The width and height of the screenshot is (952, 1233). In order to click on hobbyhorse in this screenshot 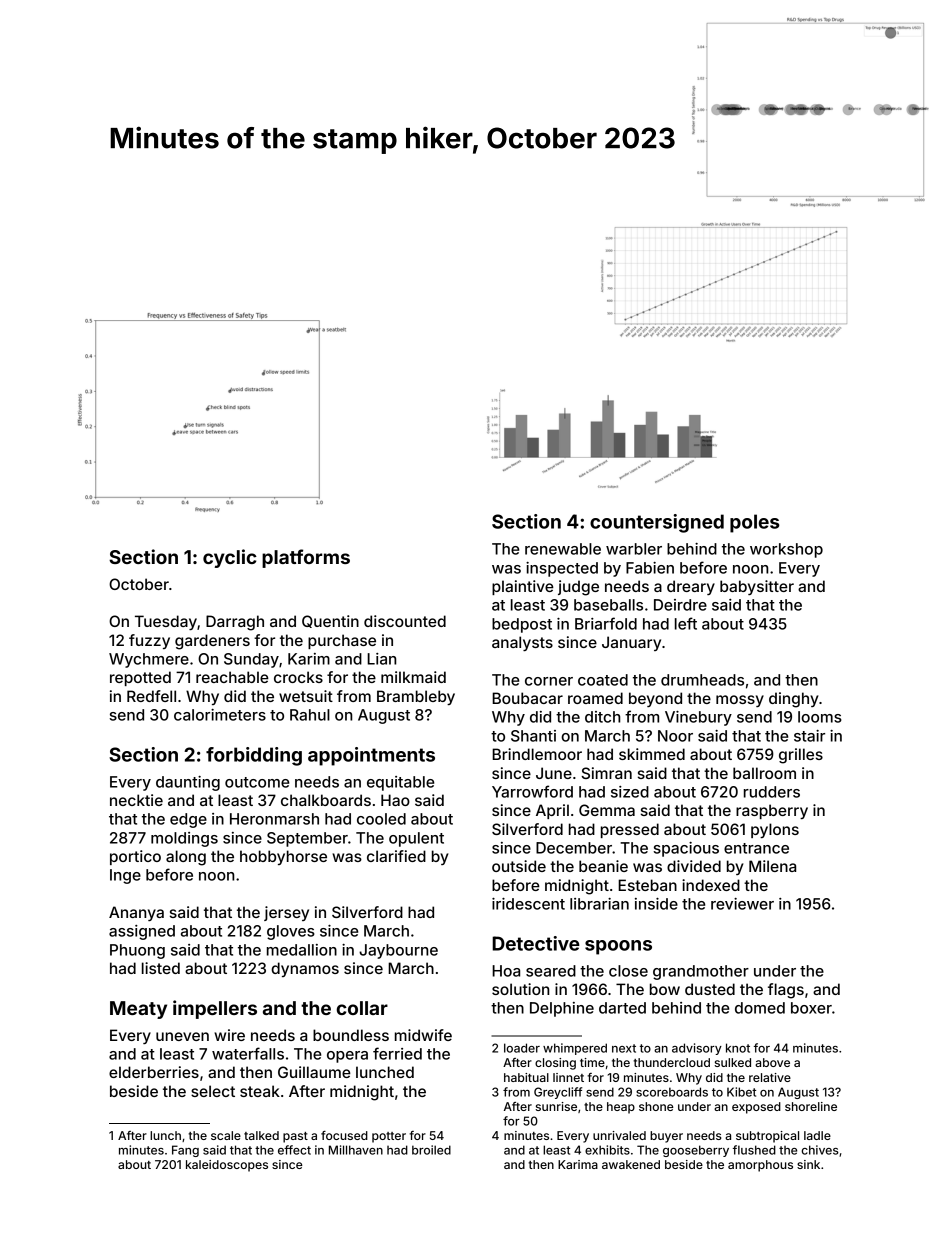, I will do `click(283, 857)`.
